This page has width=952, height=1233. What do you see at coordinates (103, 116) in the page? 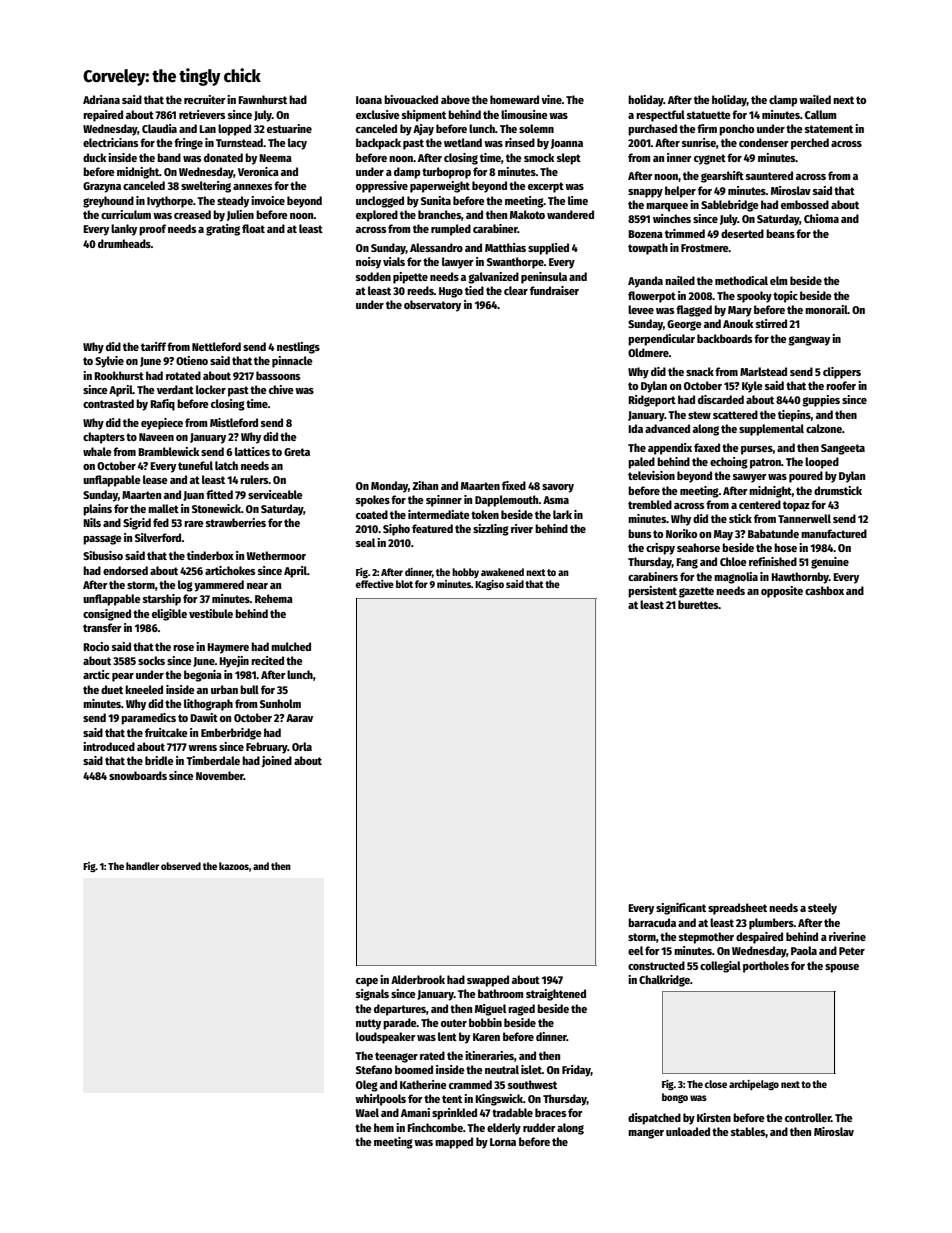
I see `repaired` at bounding box center [103, 116].
